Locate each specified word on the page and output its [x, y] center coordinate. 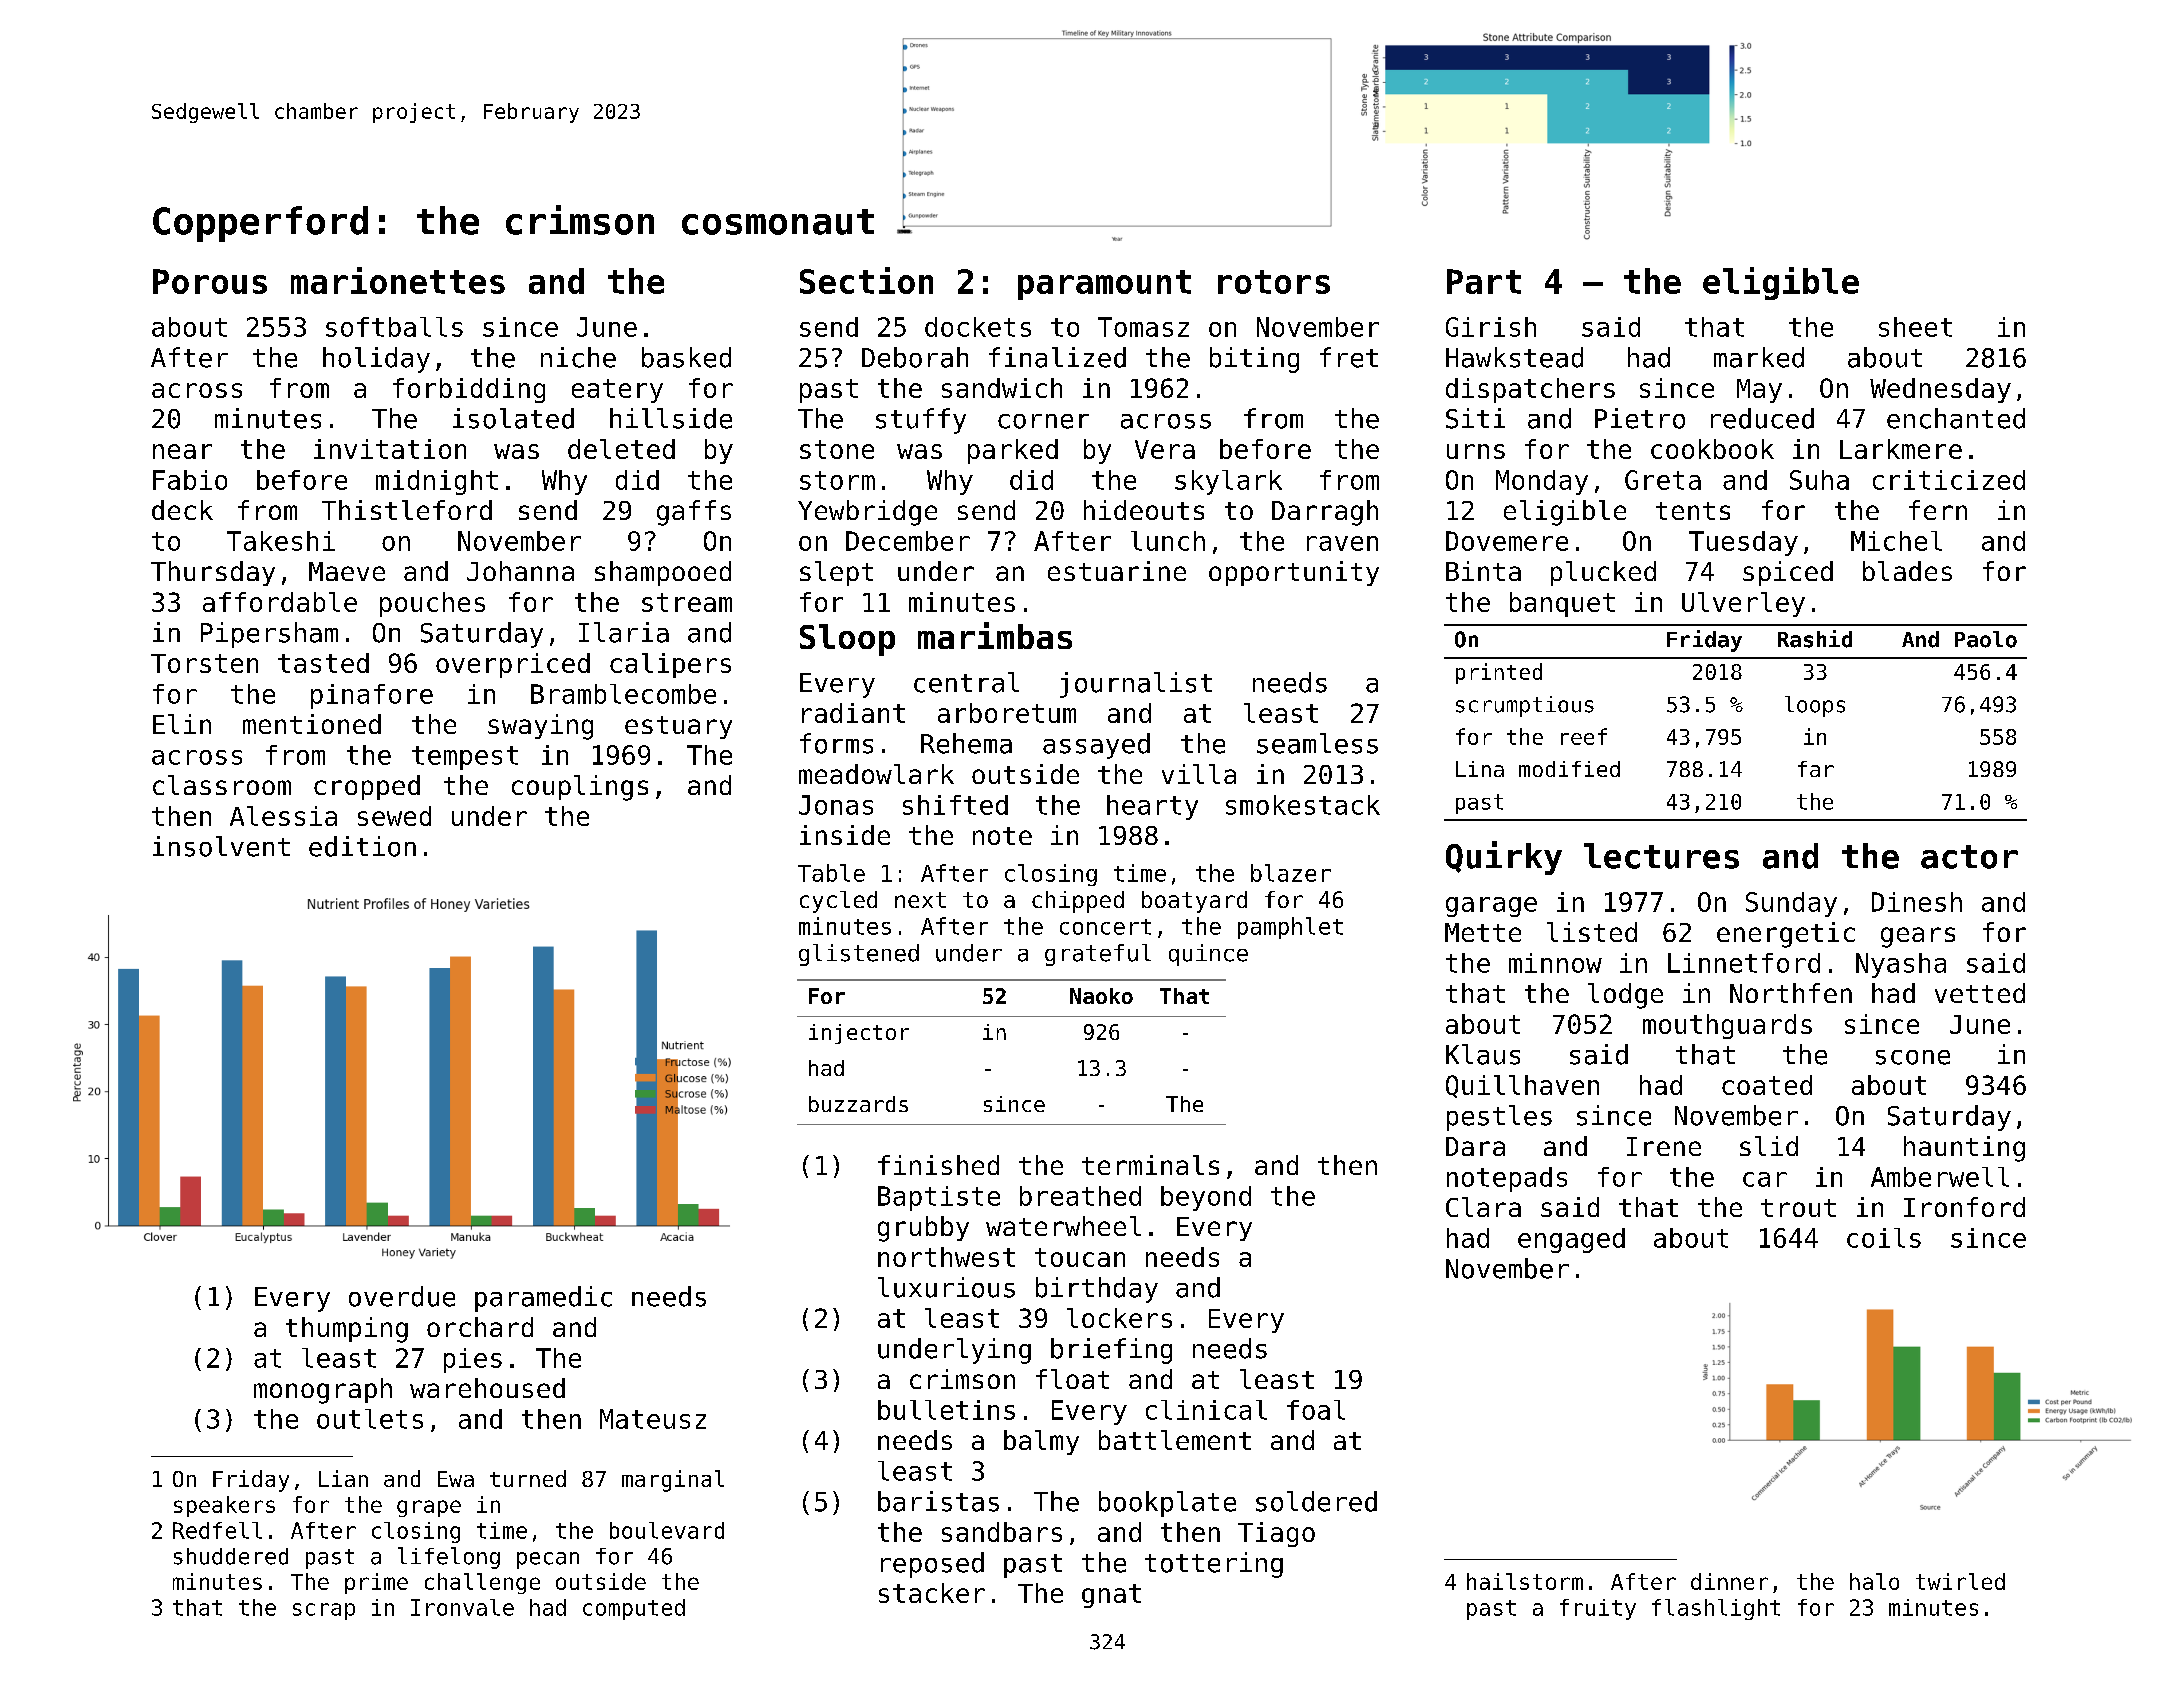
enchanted [1956, 418]
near [182, 451]
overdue [402, 1296]
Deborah [915, 357]
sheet [1915, 327]
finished [938, 1165]
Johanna [520, 571]
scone [1913, 1057]
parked [1013, 451]
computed [634, 1609]
